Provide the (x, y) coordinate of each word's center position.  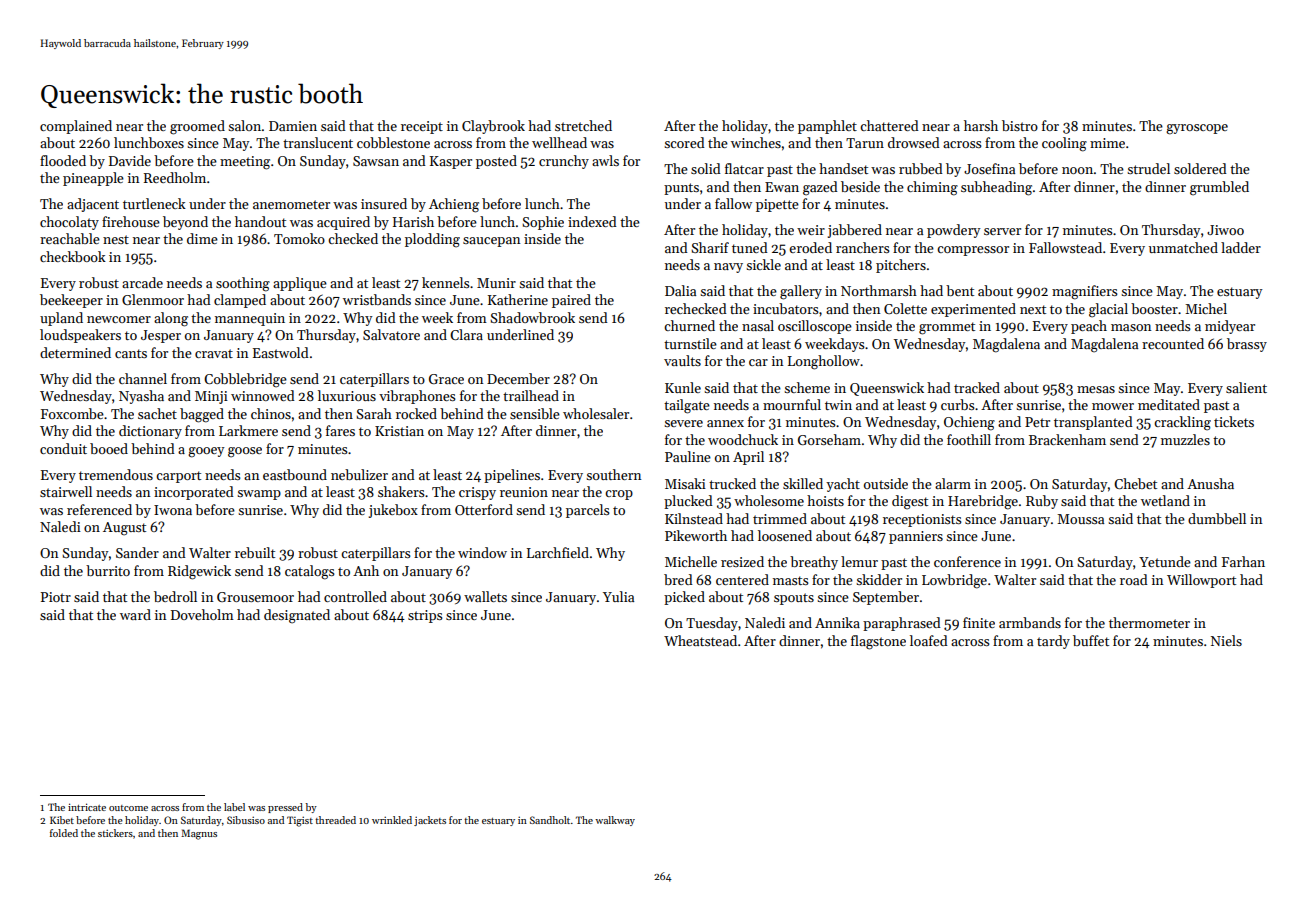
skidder (879, 579)
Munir (496, 283)
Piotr (56, 597)
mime (1107, 143)
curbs (958, 404)
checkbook (73, 256)
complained (76, 127)
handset (843, 168)
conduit (63, 448)
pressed (285, 808)
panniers (916, 537)
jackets (430, 821)
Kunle (683, 387)
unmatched (1183, 247)
